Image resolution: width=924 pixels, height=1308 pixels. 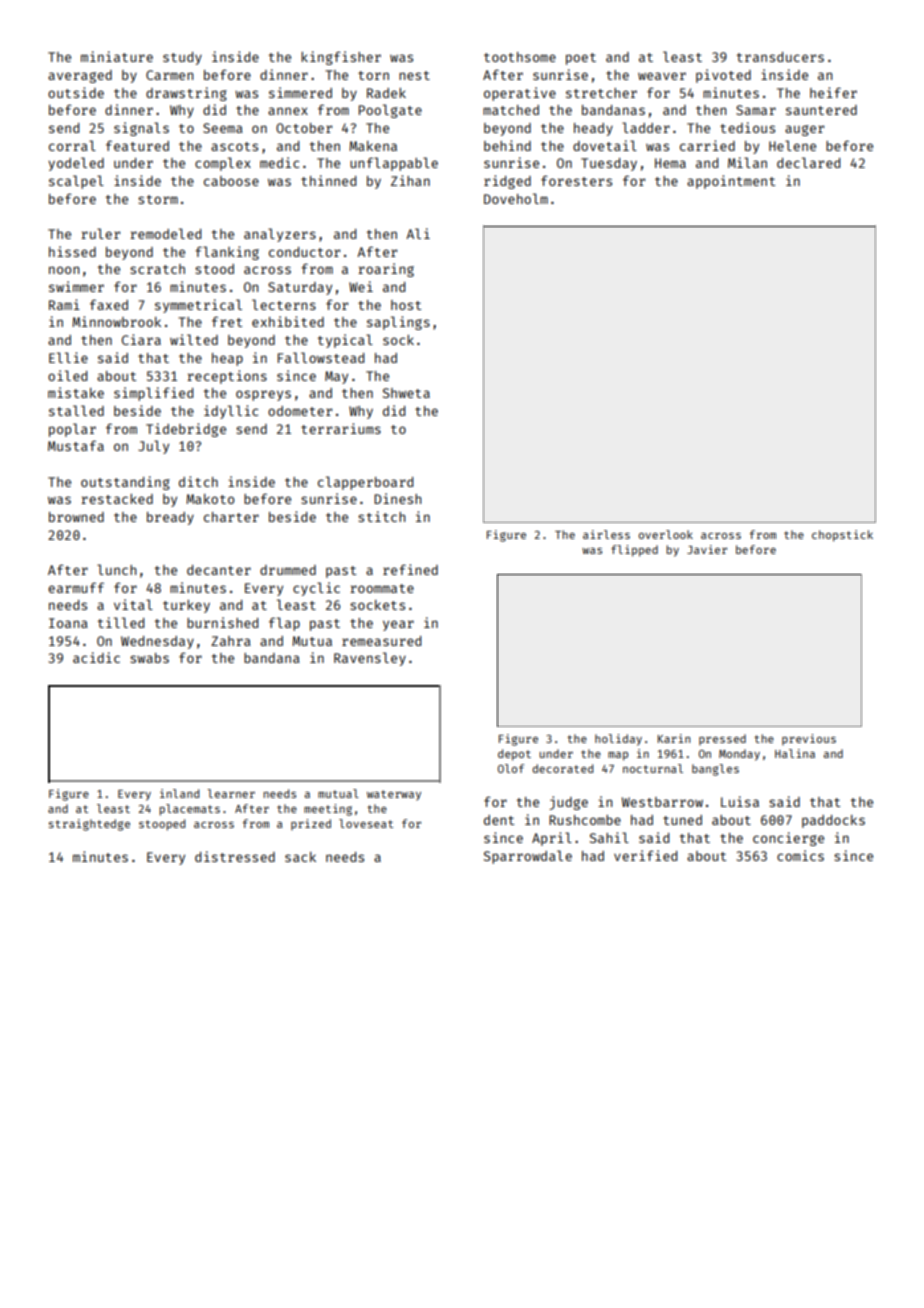 I want to click on Javier, so click(x=707, y=549).
